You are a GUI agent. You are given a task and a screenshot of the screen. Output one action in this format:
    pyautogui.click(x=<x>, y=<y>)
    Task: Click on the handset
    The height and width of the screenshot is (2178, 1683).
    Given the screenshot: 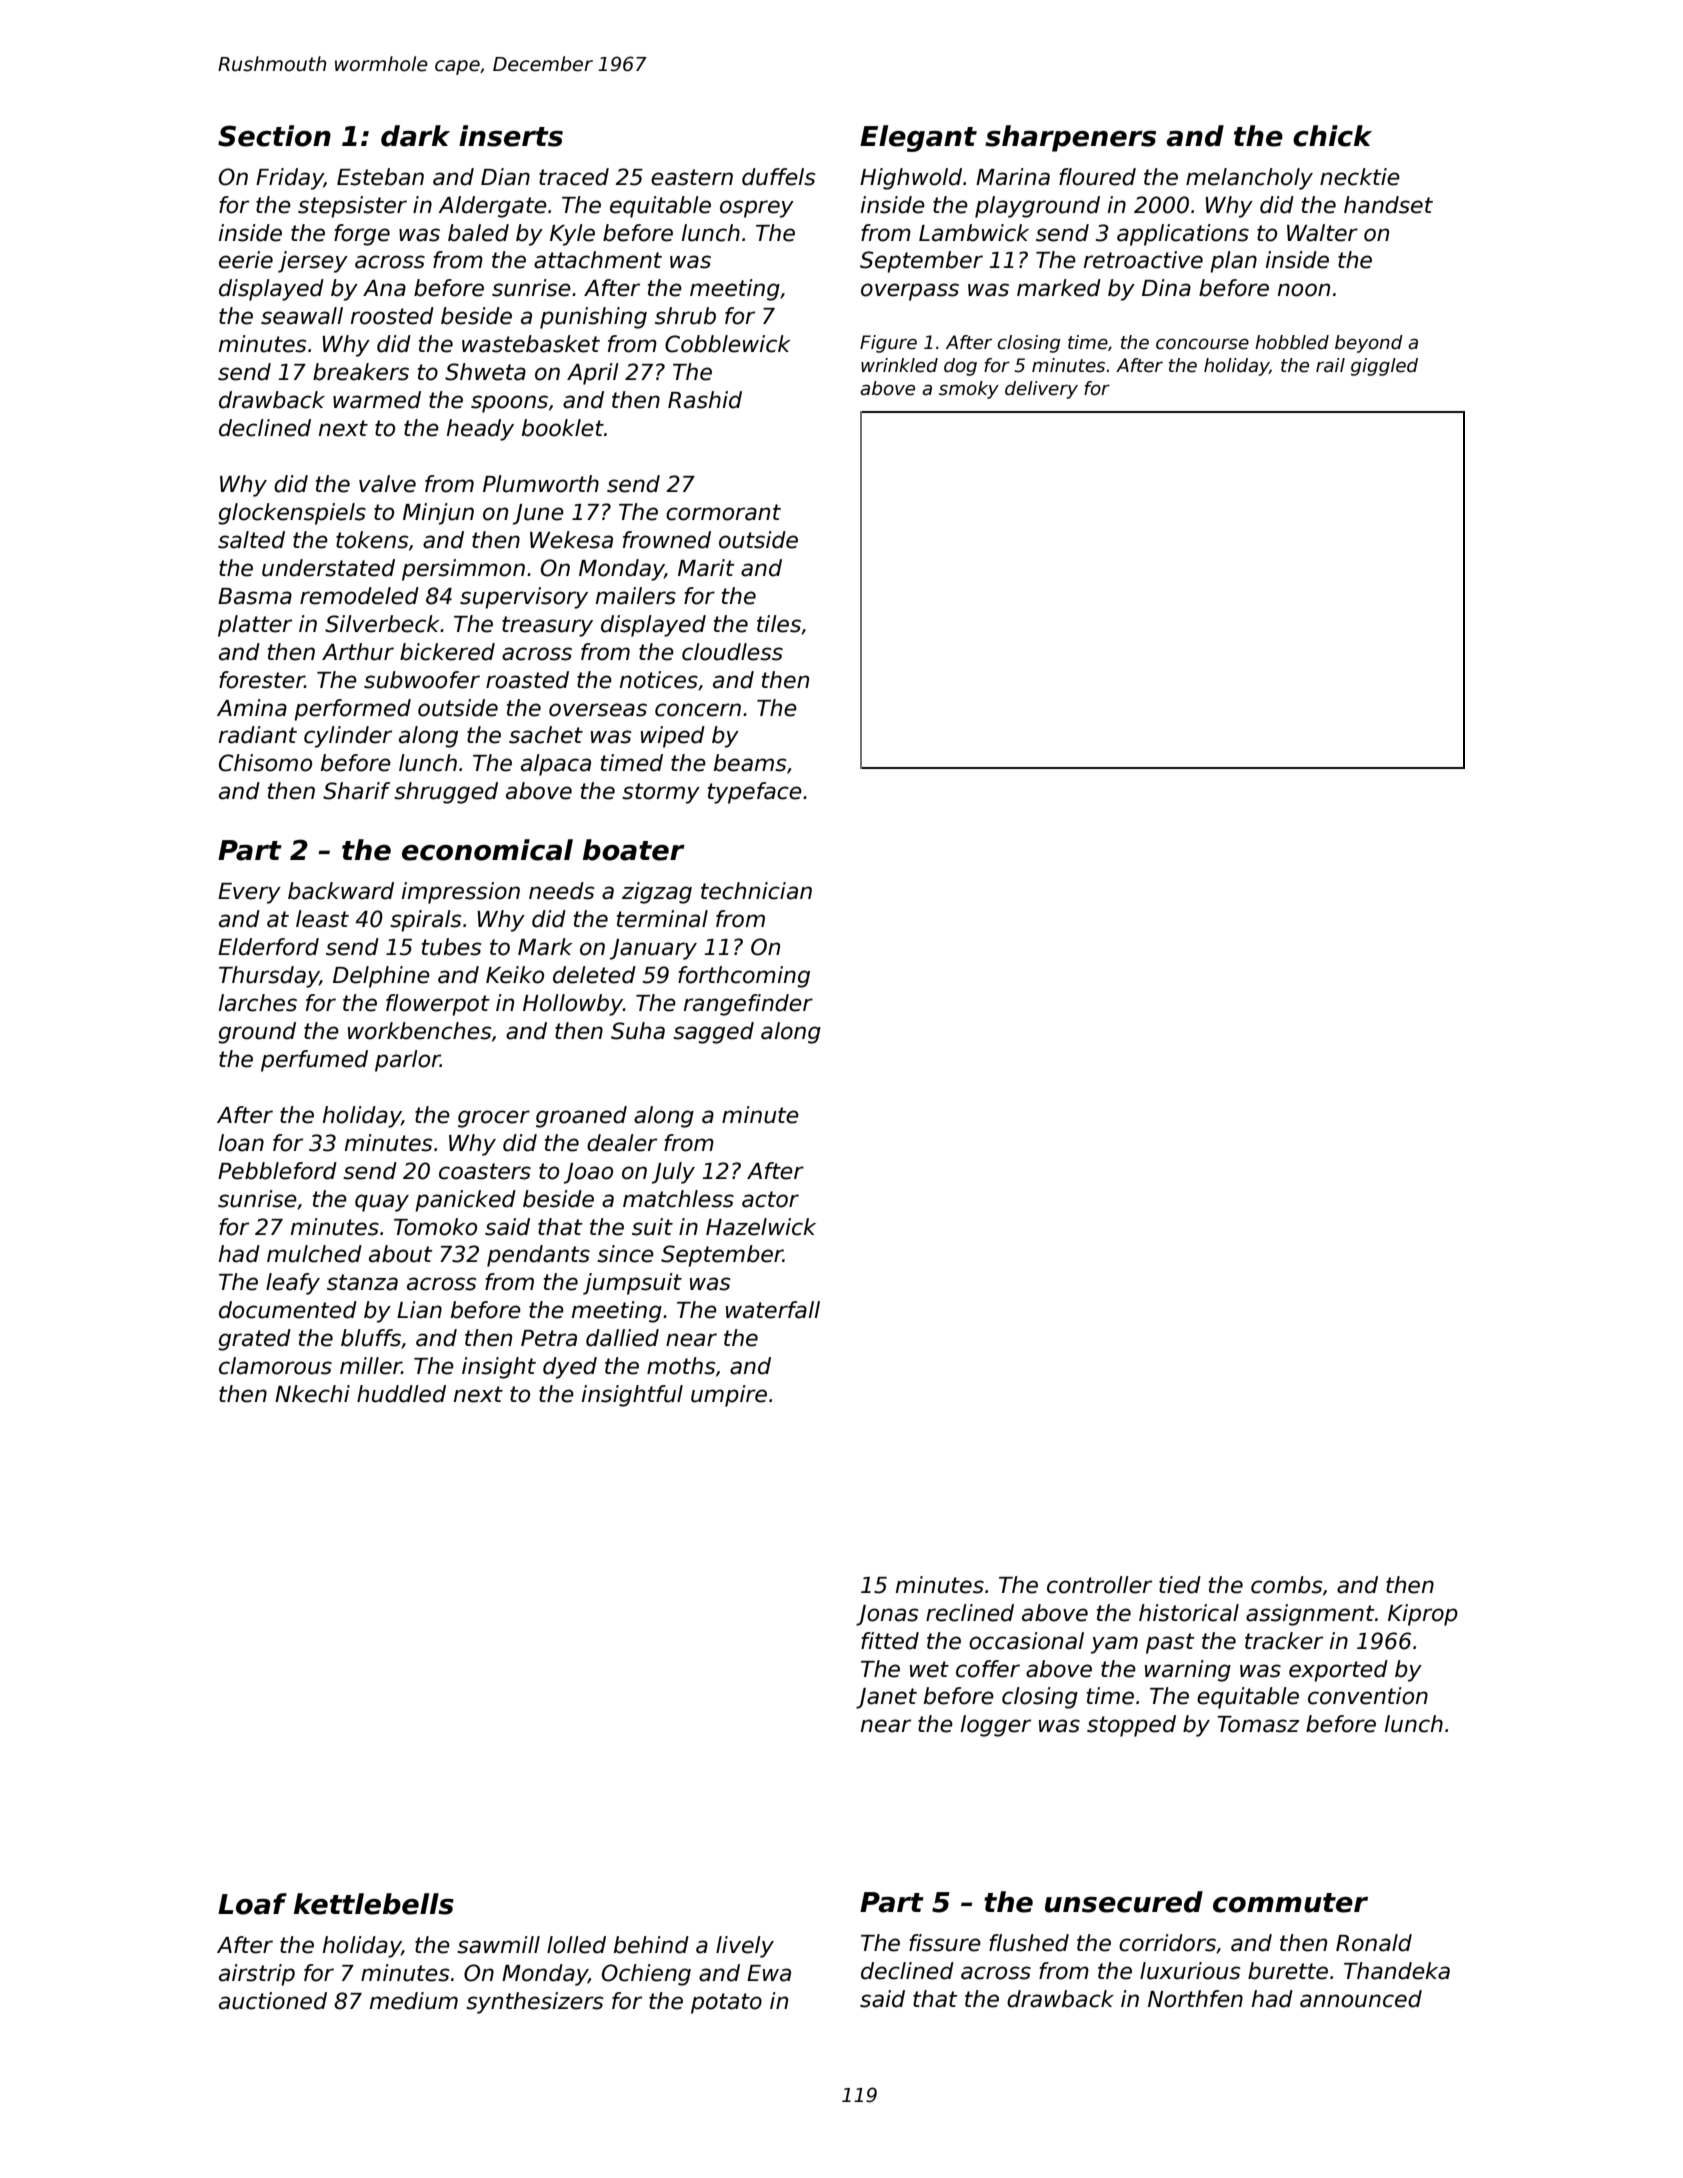 What is the action you would take?
    pyautogui.click(x=1388, y=205)
